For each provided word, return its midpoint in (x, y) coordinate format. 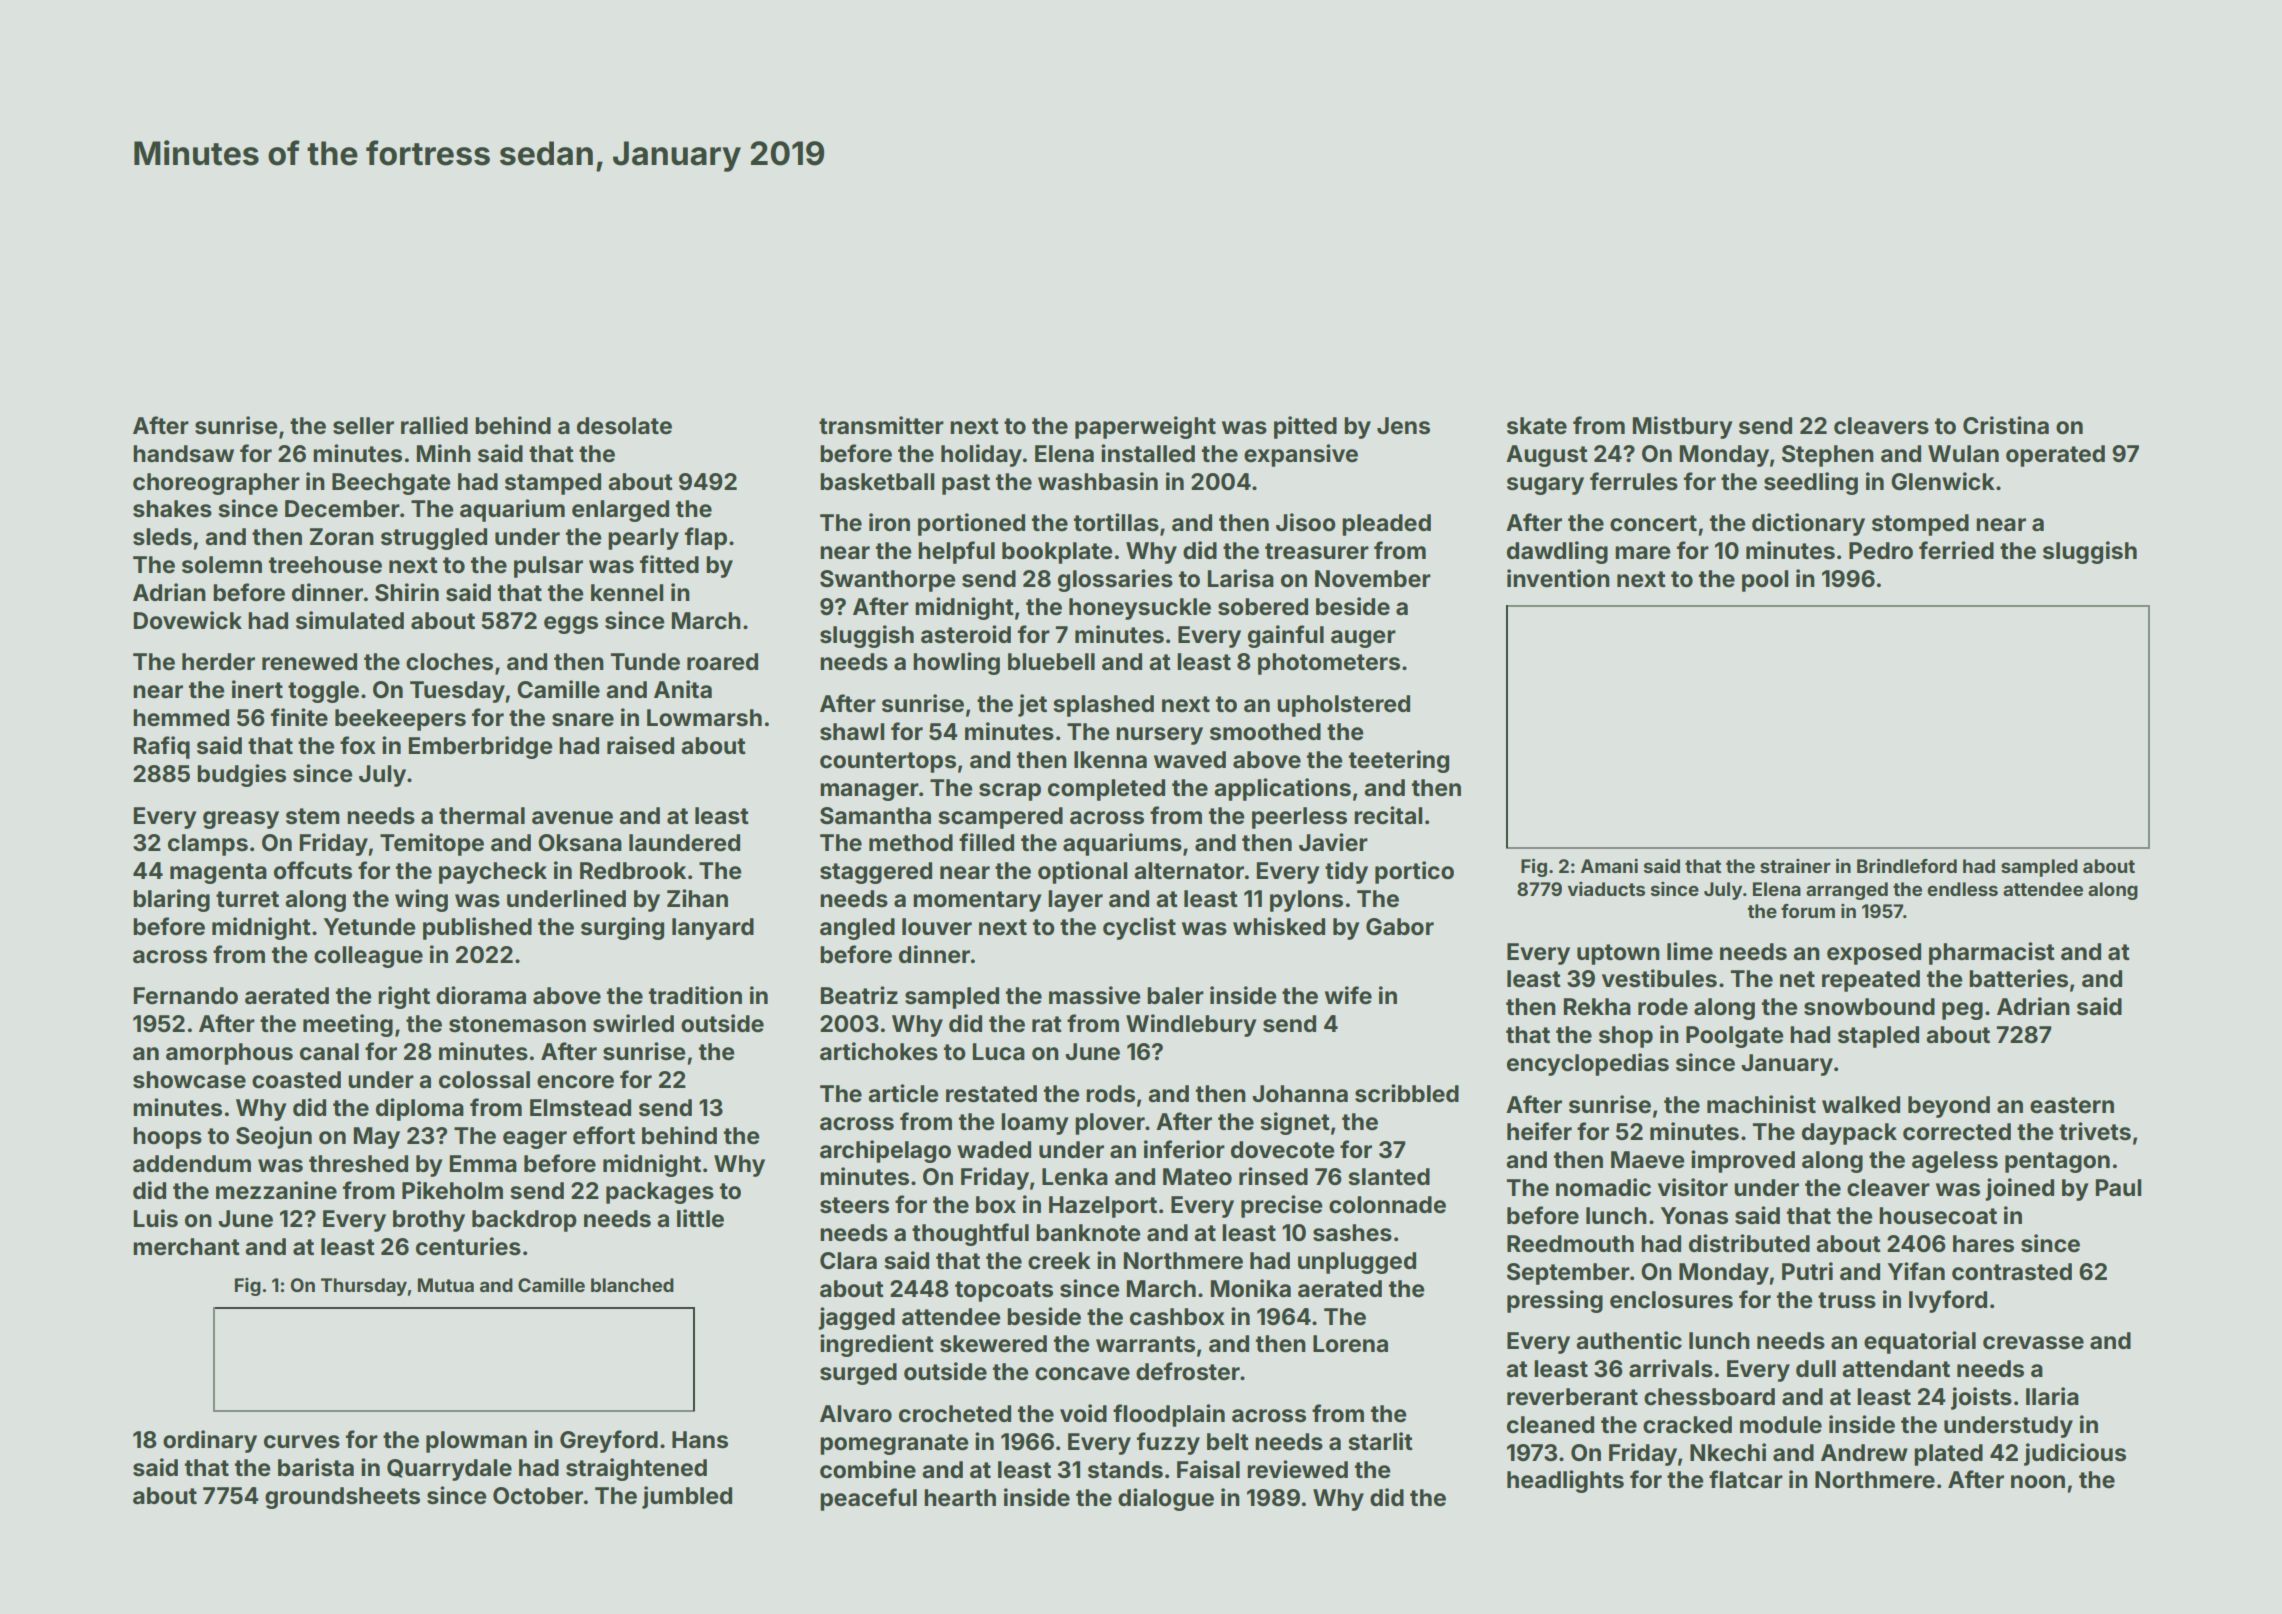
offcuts (313, 870)
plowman (476, 1442)
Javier (1333, 842)
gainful (1286, 636)
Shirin (407, 592)
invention (1558, 578)
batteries (2018, 978)
